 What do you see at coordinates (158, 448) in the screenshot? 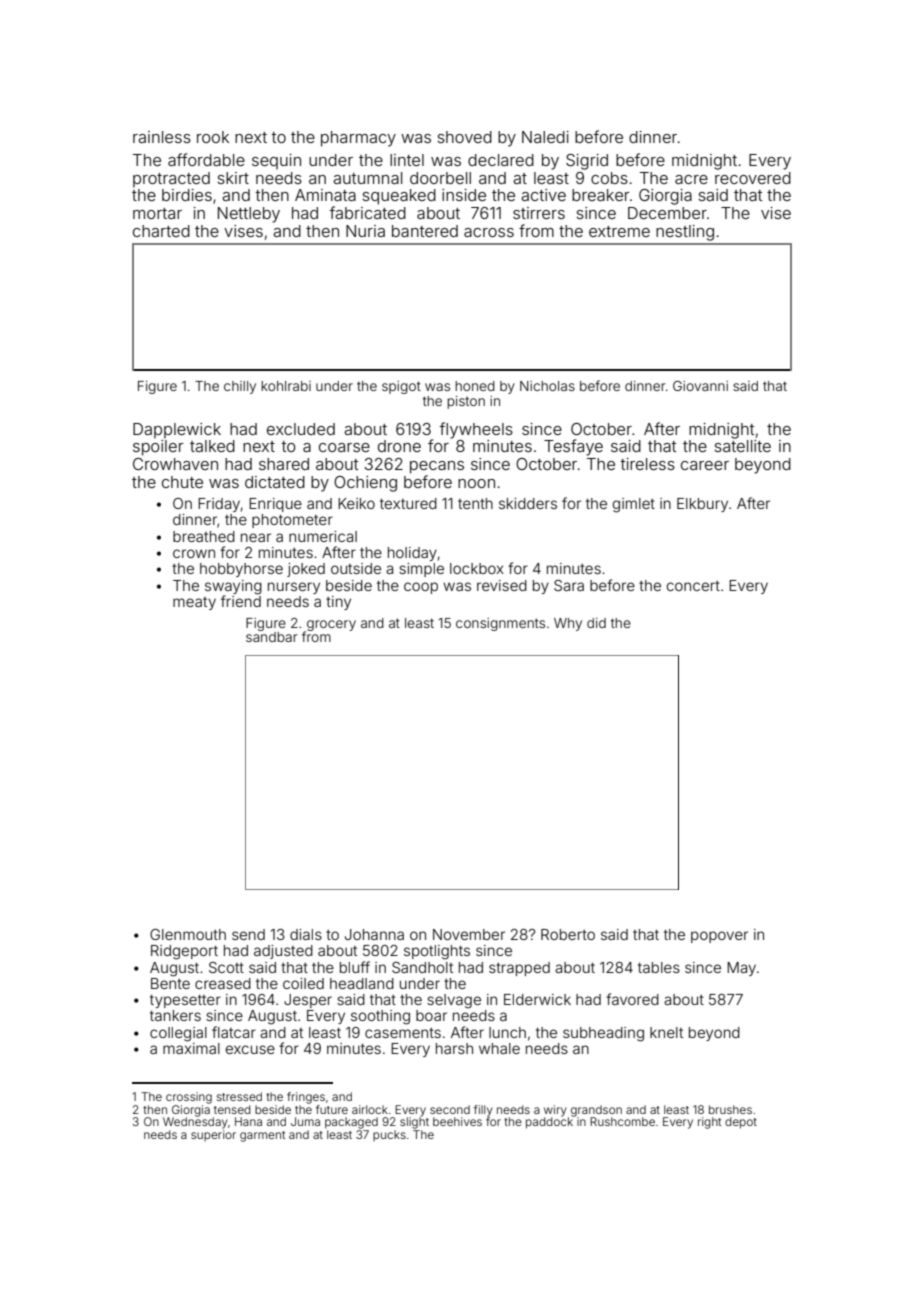
I see `spoiler` at bounding box center [158, 448].
